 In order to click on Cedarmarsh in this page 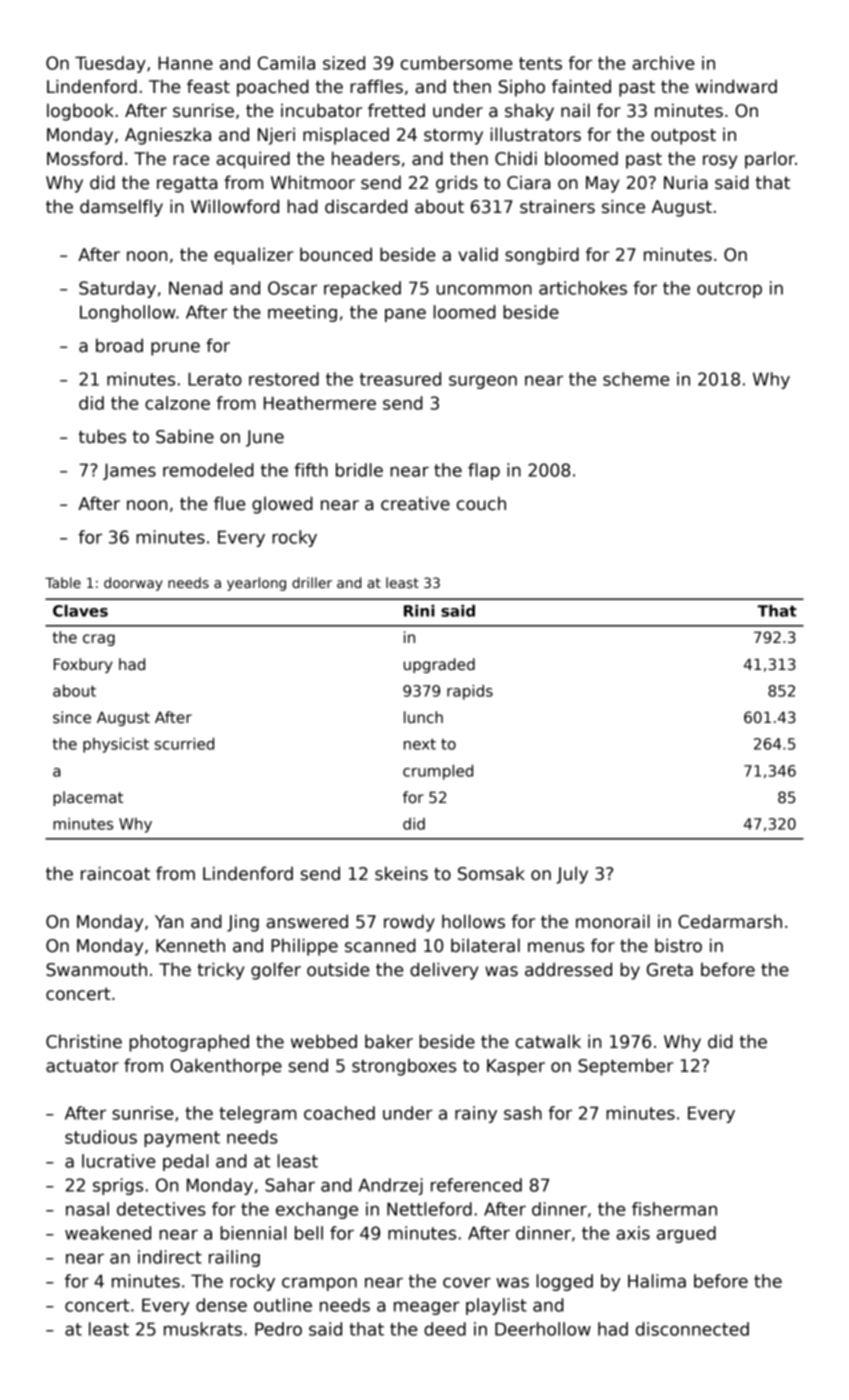, I will do `click(730, 921)`.
